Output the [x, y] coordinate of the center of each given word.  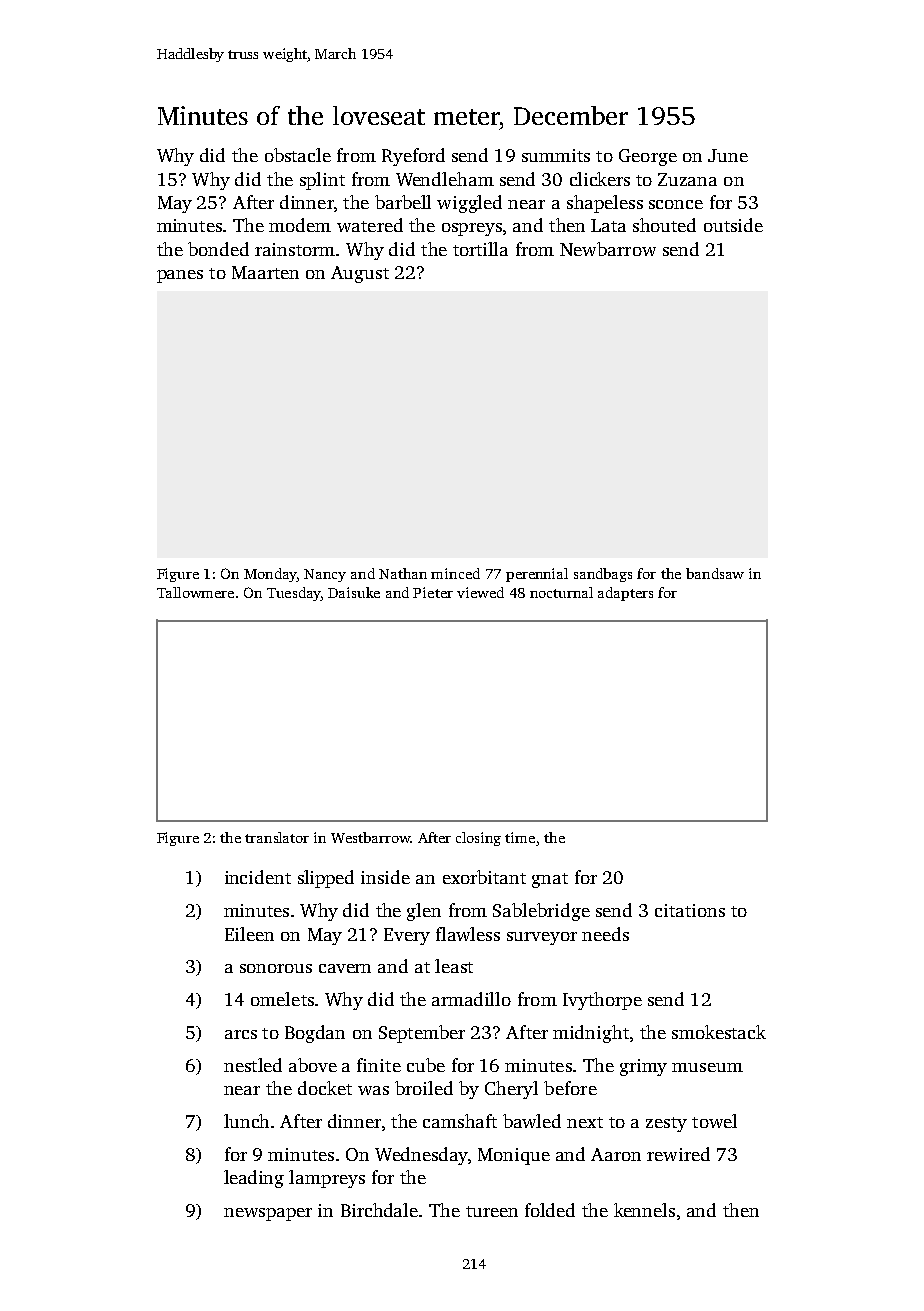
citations [690, 910]
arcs [241, 1034]
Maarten [265, 272]
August [360, 274]
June [728, 155]
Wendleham [445, 179]
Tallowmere [195, 592]
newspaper [268, 1214]
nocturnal [561, 592]
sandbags [603, 575]
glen [424, 912]
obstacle [298, 155]
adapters [625, 594]
